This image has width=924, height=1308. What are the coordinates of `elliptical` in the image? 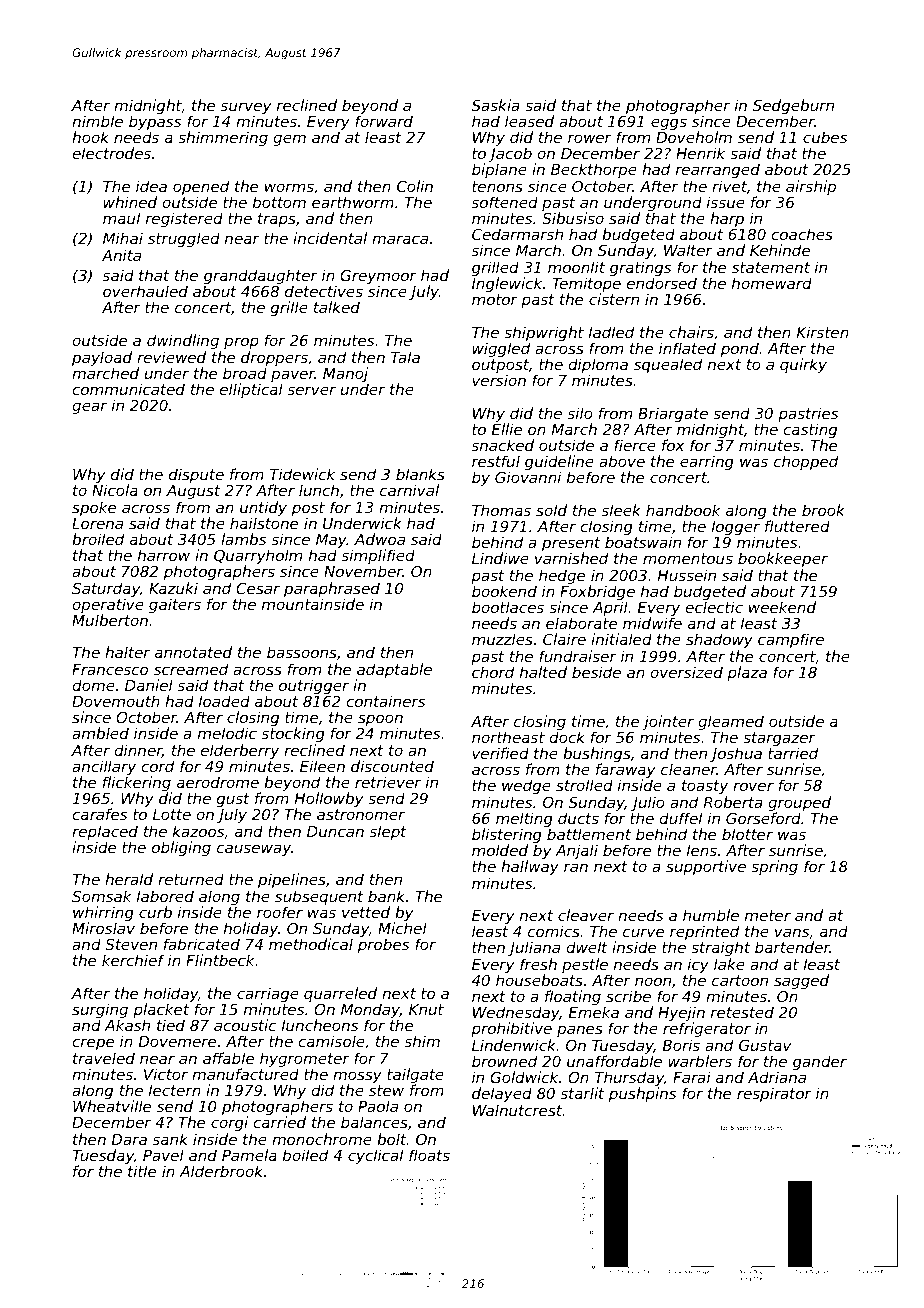 It's located at (251, 390).
